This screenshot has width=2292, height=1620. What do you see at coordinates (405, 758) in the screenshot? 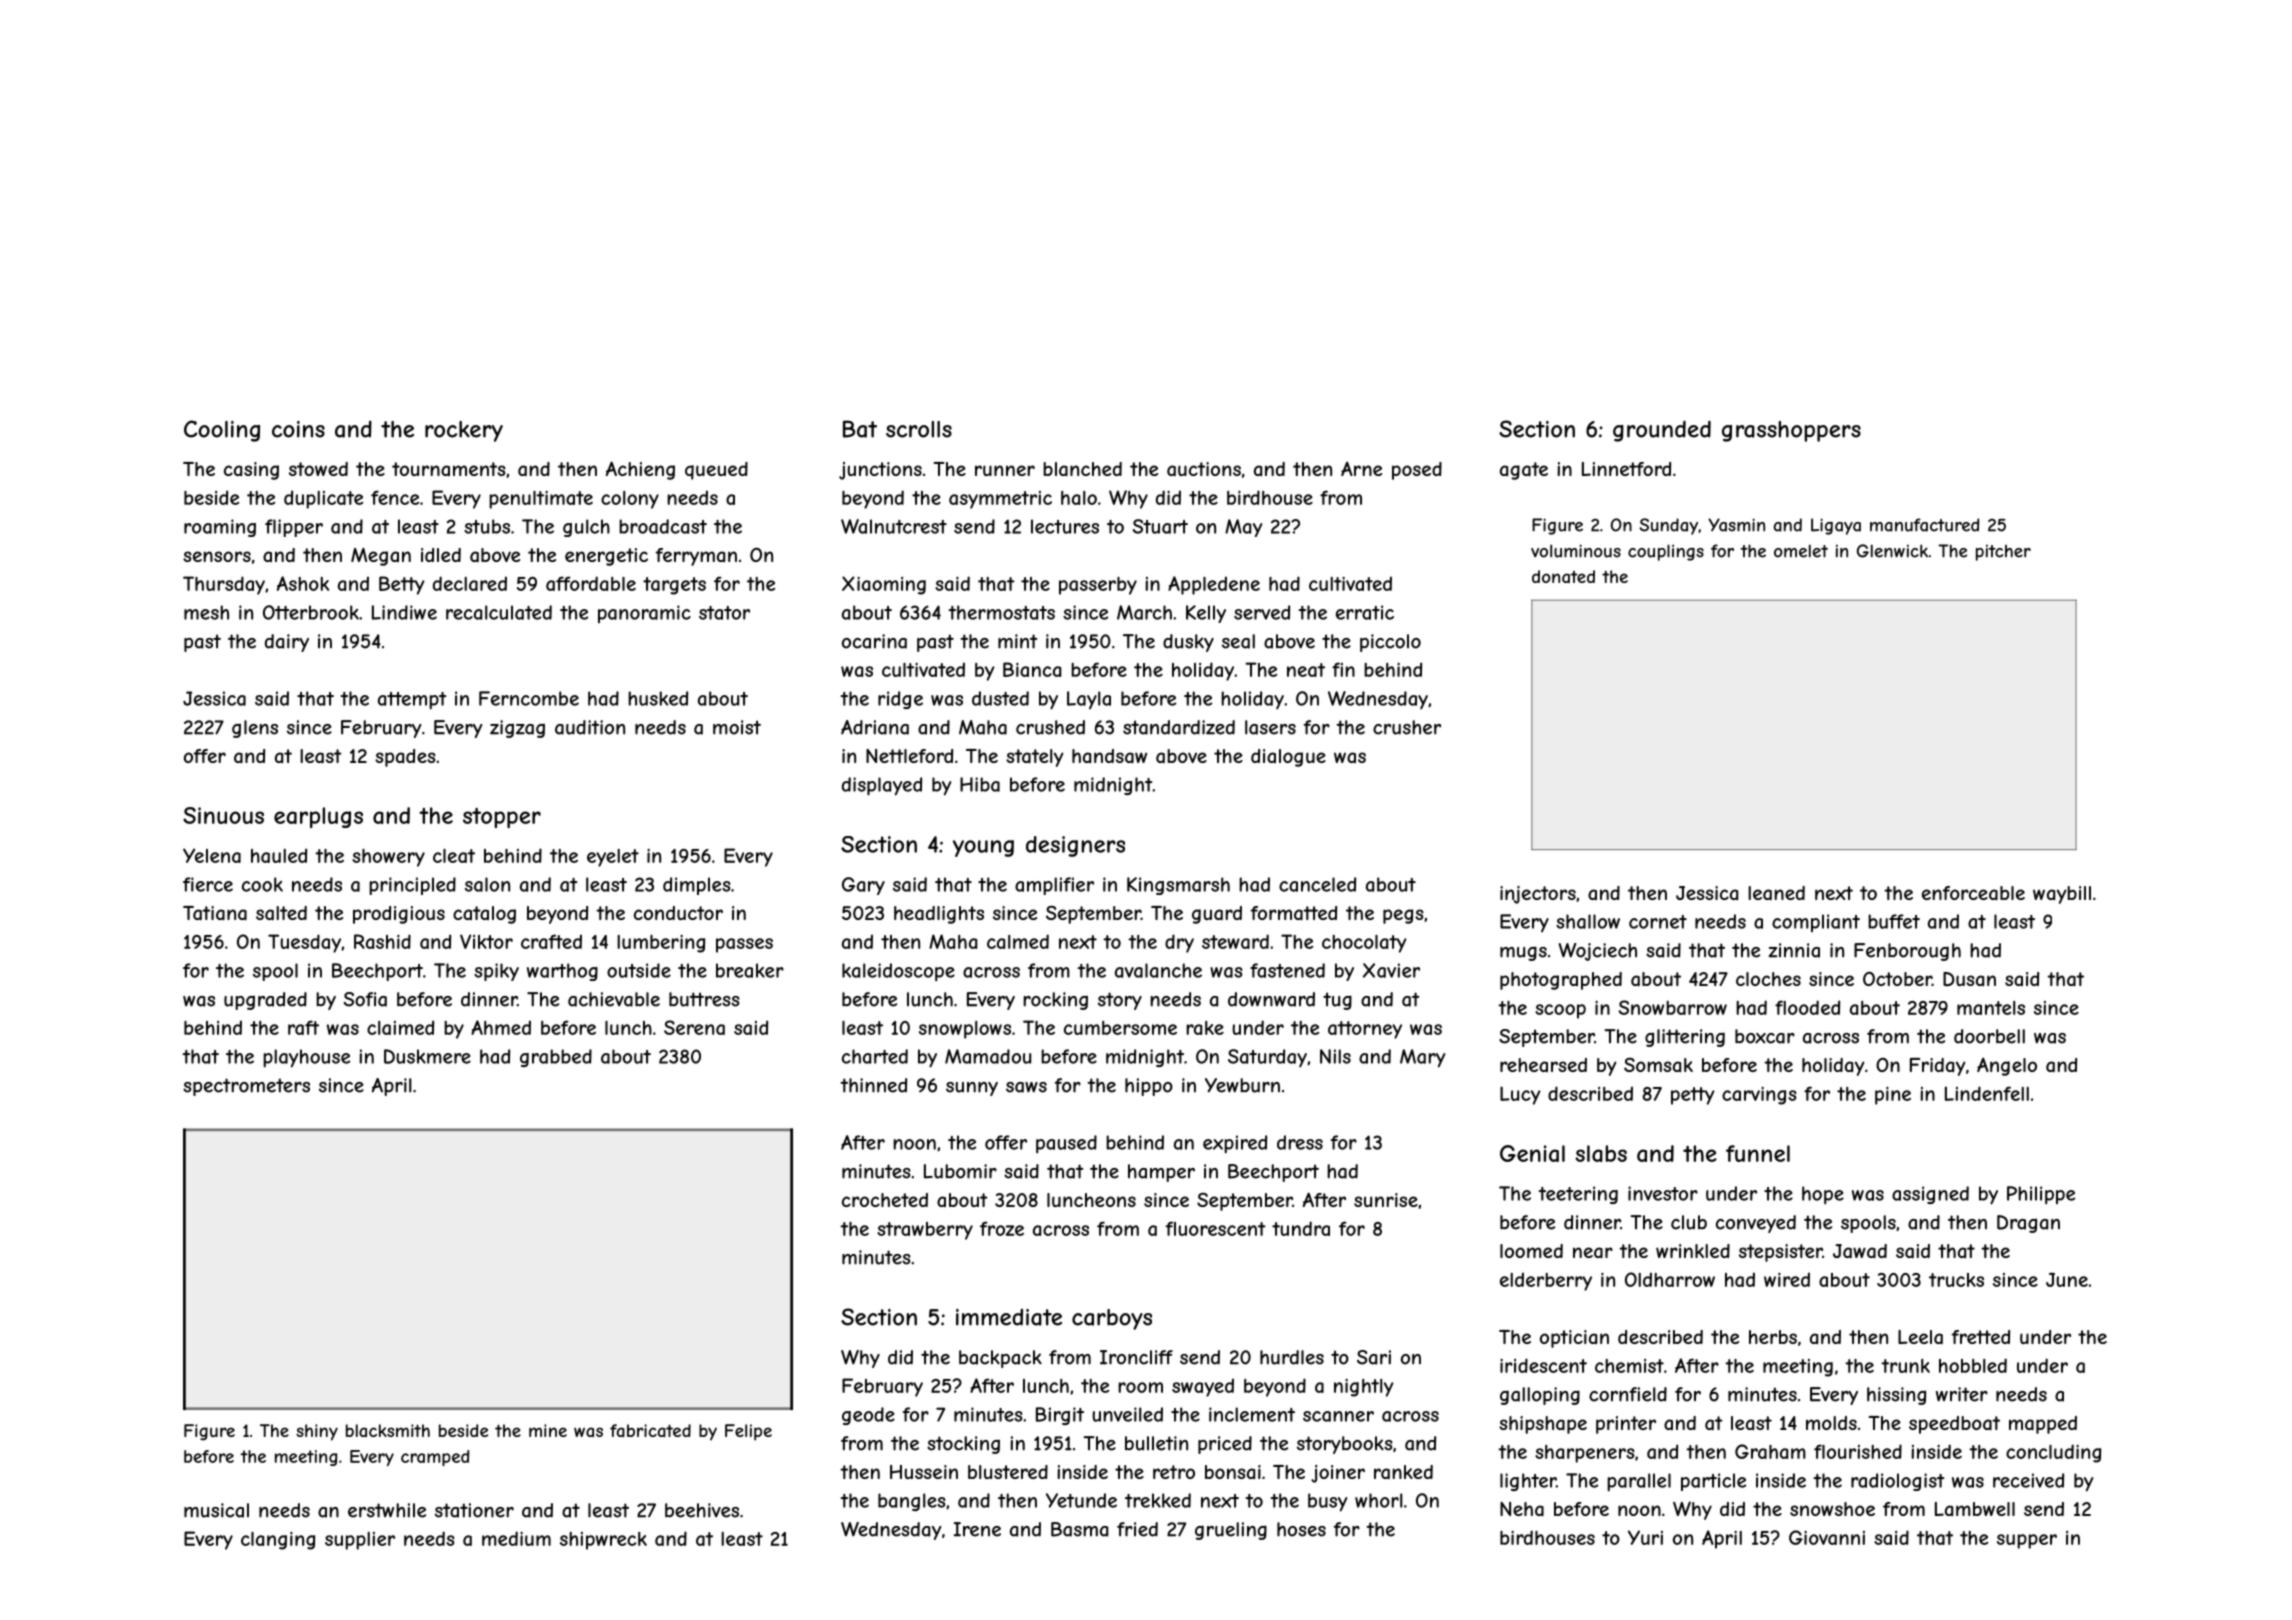
I see `spades` at bounding box center [405, 758].
